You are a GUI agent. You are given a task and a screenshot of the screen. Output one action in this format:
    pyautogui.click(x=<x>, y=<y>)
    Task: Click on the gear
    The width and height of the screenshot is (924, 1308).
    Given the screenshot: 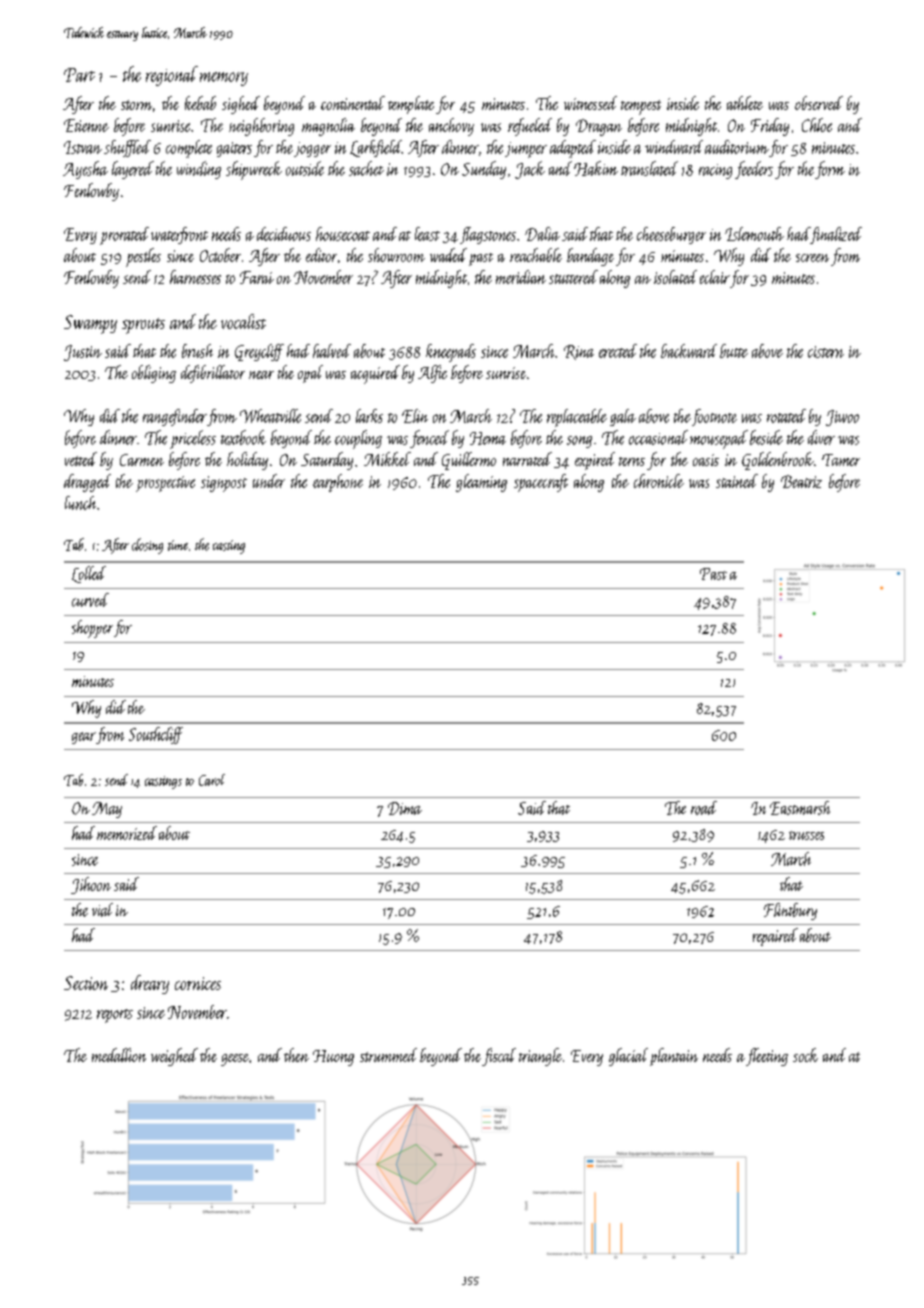 What is the action you would take?
    pyautogui.click(x=84, y=738)
